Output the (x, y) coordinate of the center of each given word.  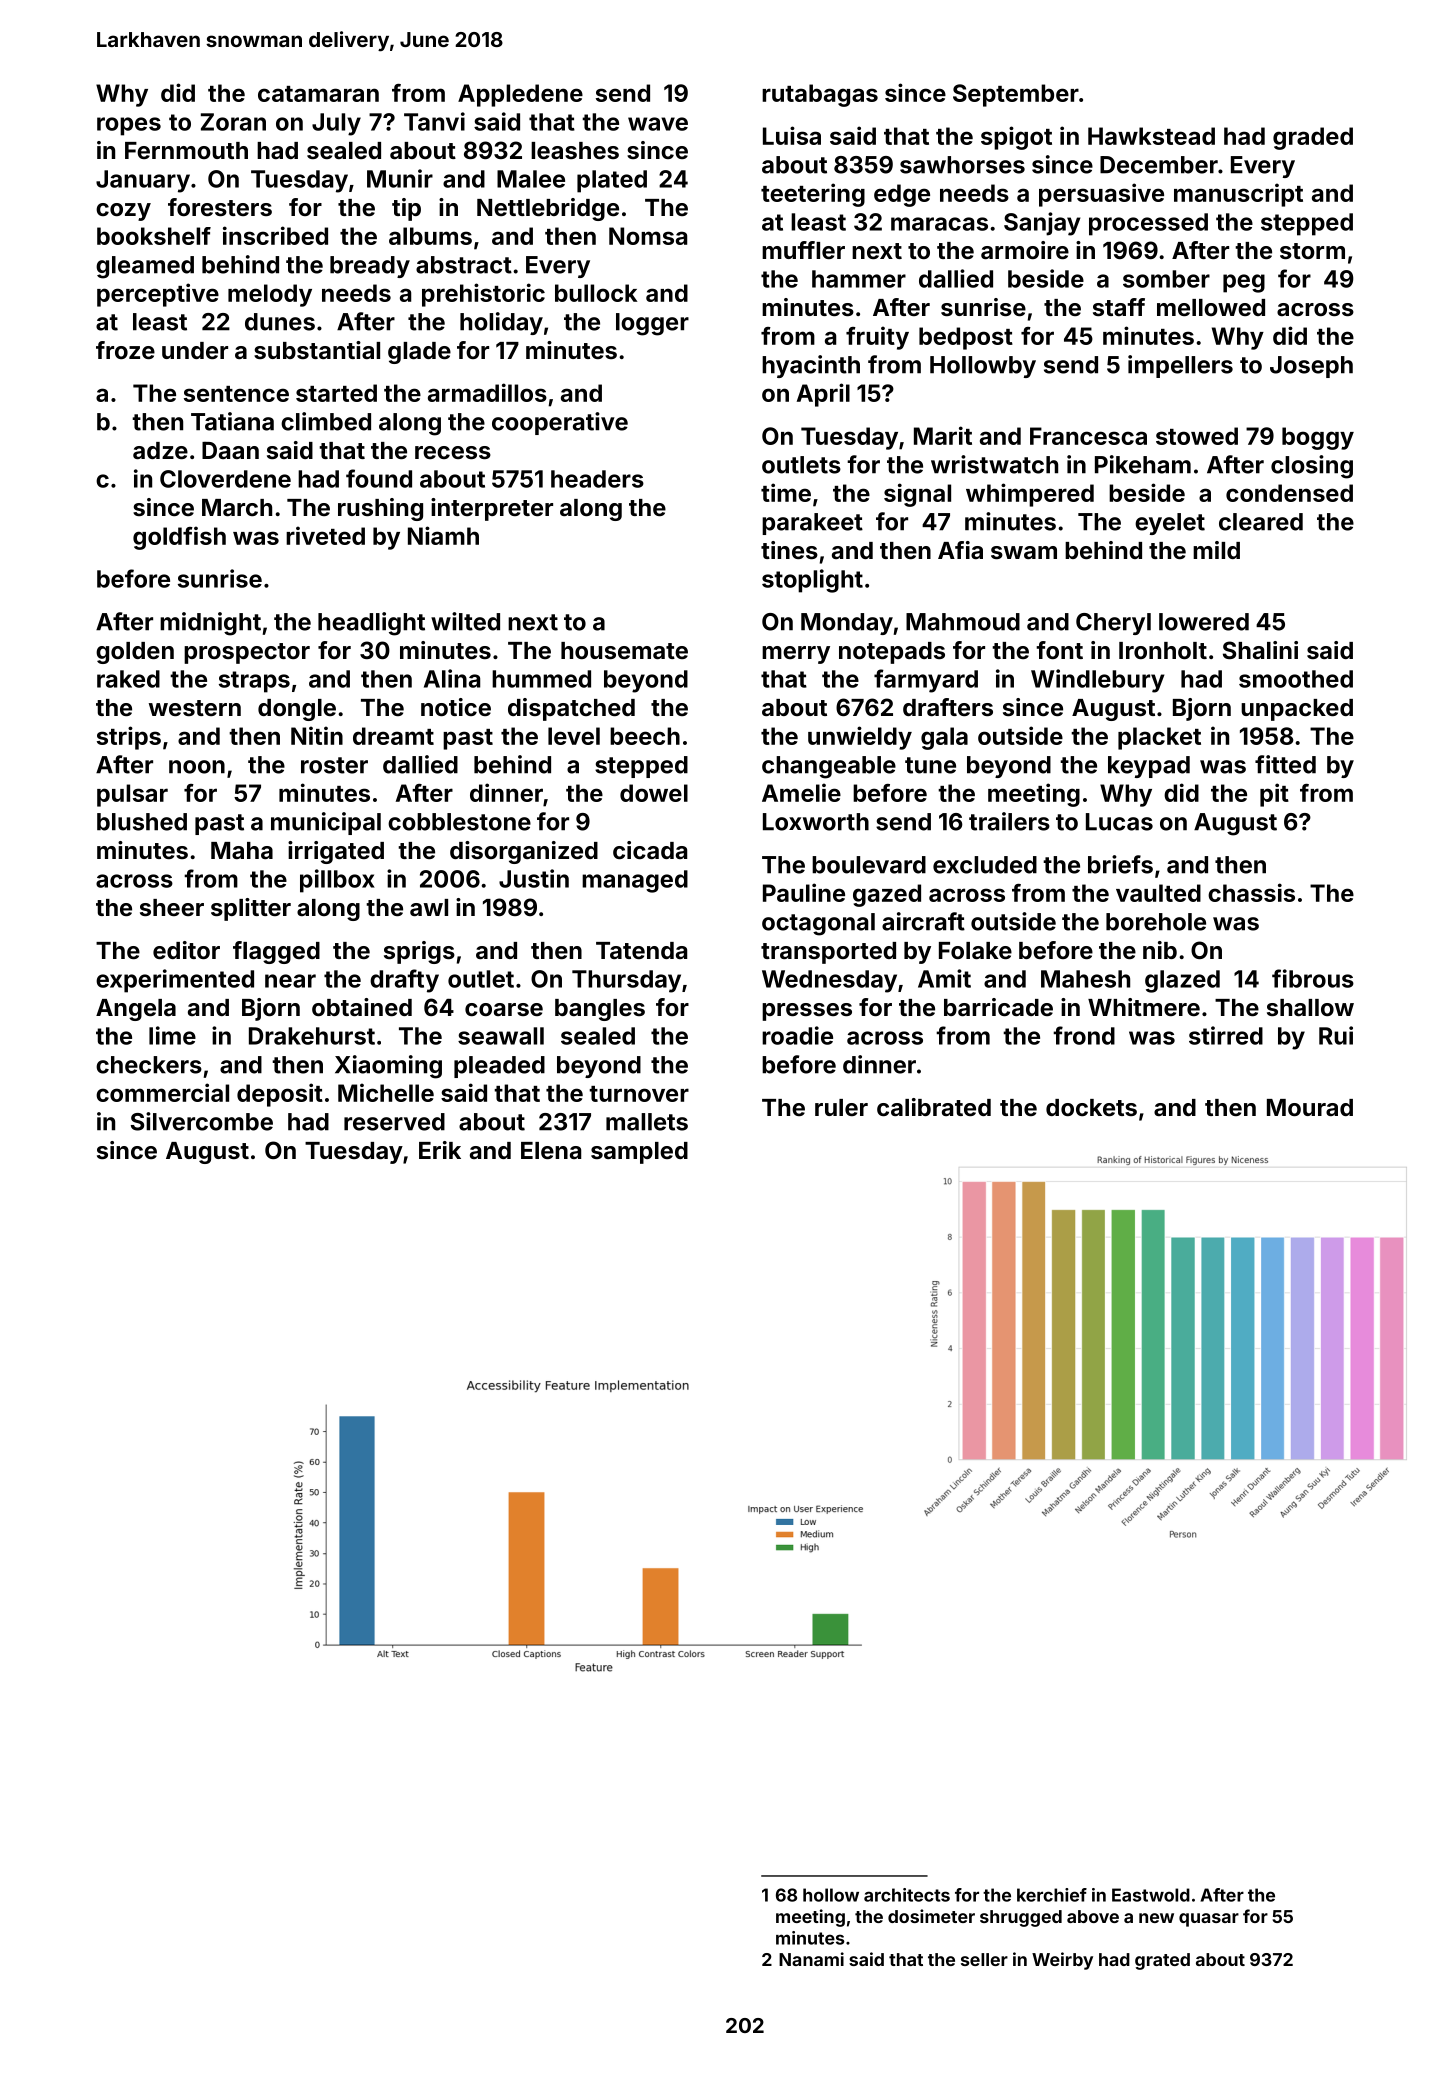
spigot (1016, 138)
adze (160, 450)
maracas (939, 224)
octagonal (818, 924)
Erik (440, 1150)
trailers (1009, 821)
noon (197, 767)
